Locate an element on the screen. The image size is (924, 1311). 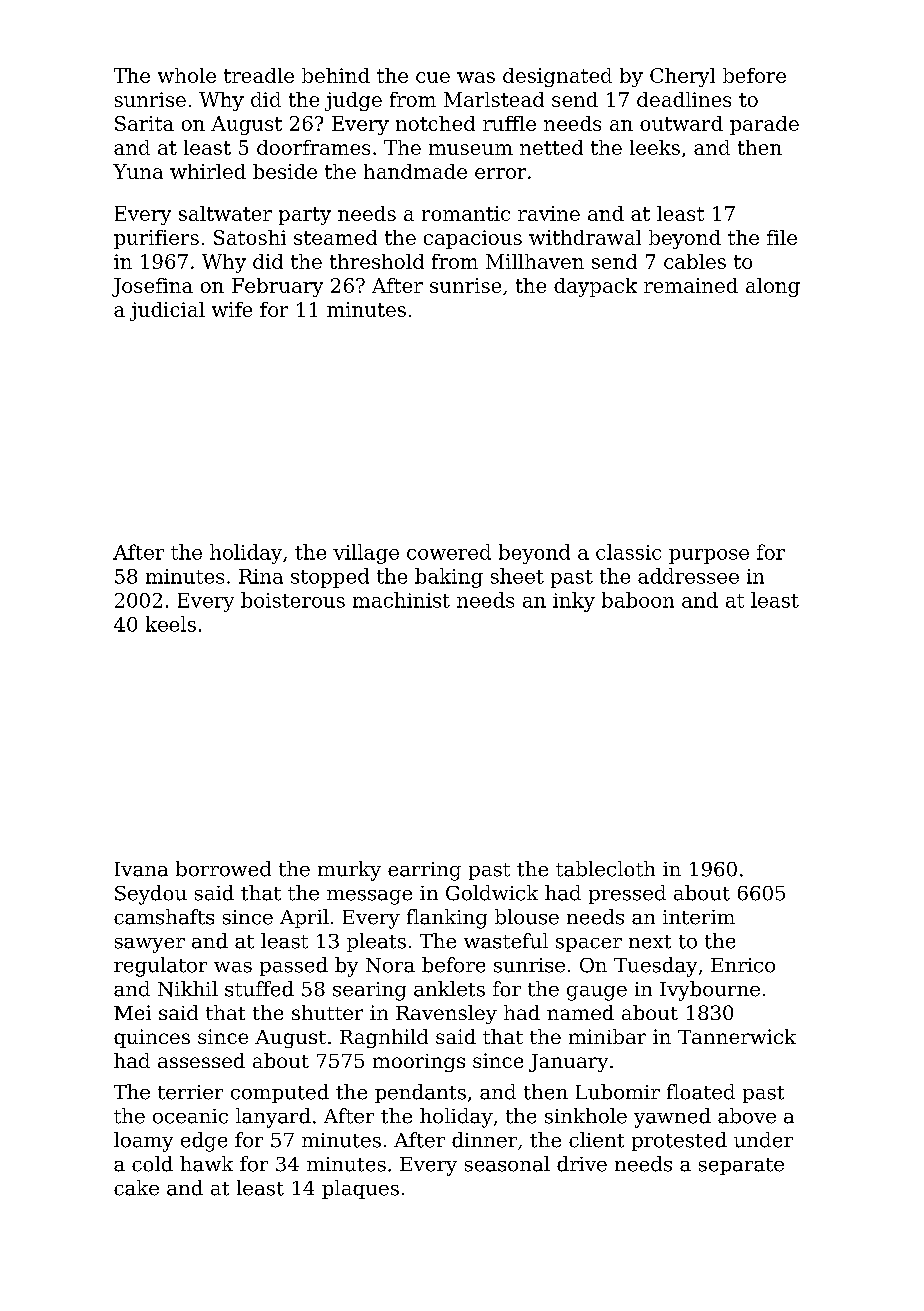
floated is located at coordinates (701, 1092).
